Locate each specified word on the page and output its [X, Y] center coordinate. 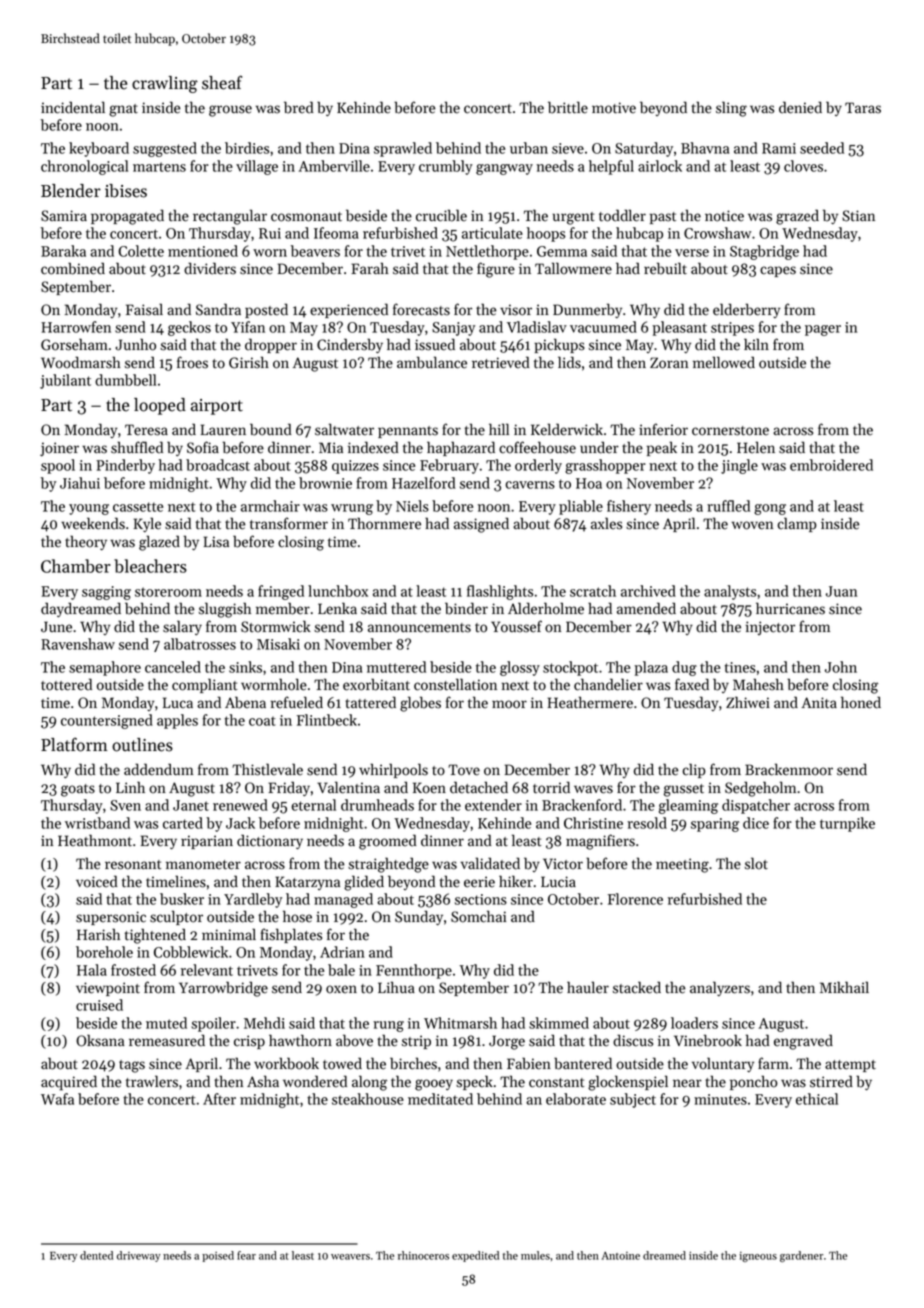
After [219, 1099]
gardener [801, 1256]
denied [800, 107]
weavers [350, 1257]
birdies [247, 148]
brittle [568, 107]
